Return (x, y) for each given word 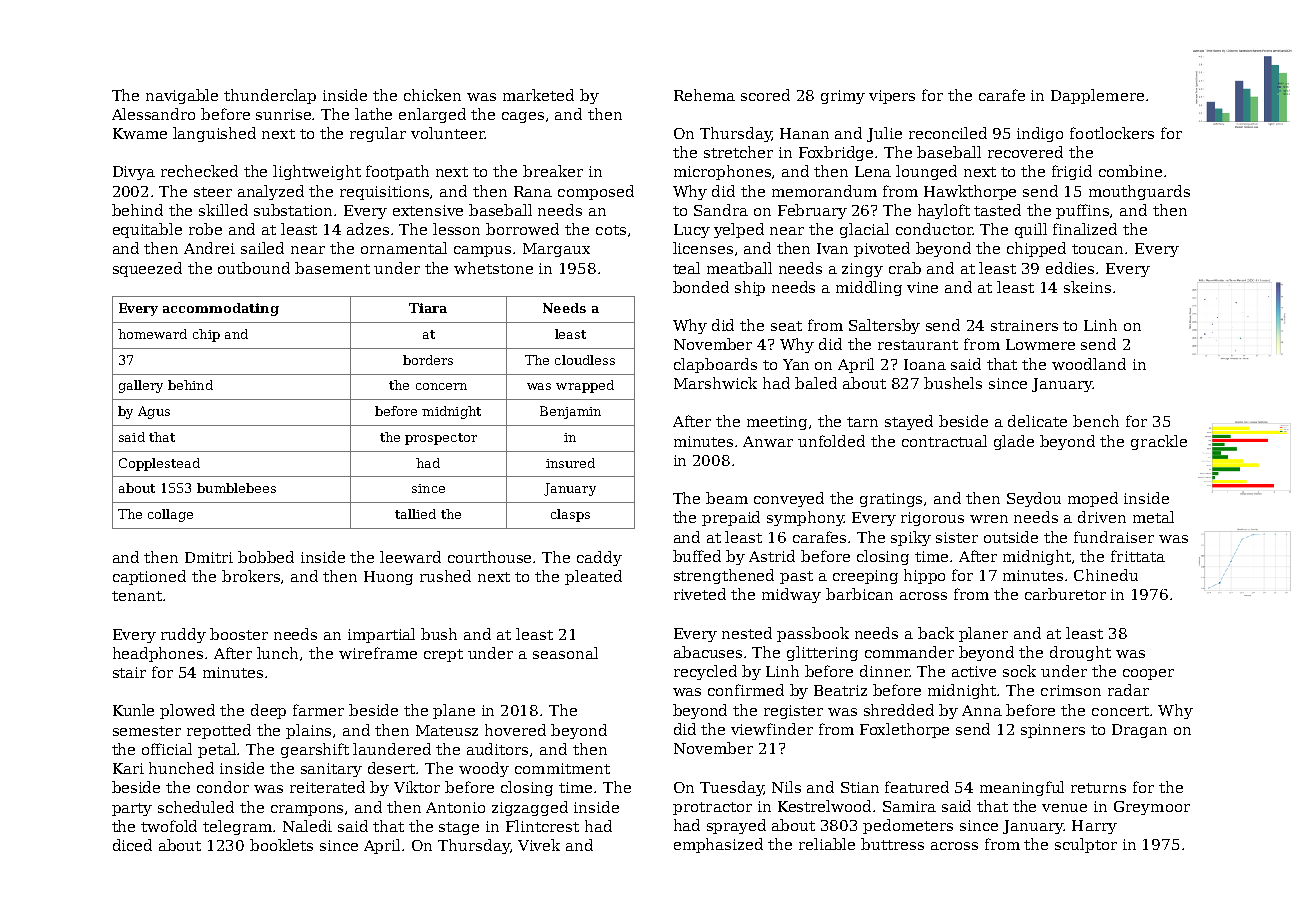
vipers (892, 97)
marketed (538, 95)
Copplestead (159, 464)
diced (132, 845)
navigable (182, 96)
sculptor (1086, 845)
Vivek (539, 845)
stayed (909, 422)
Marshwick (715, 383)
